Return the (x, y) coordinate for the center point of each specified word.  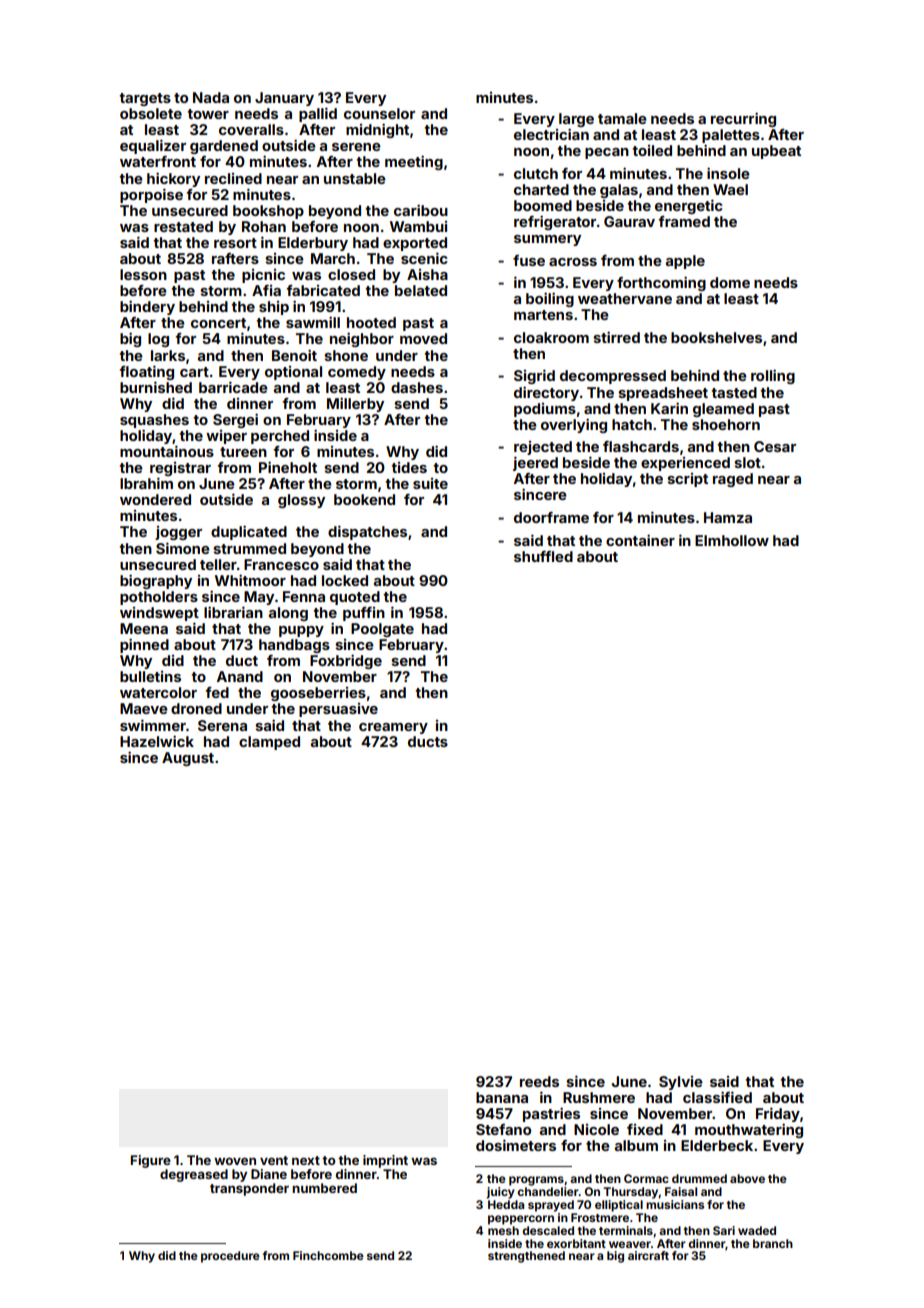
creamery (393, 728)
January (284, 99)
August (188, 759)
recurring (743, 119)
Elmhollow (732, 540)
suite (430, 483)
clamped (269, 743)
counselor (379, 113)
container (640, 540)
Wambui (418, 226)
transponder (249, 1189)
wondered (155, 499)
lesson (143, 274)
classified (717, 1097)
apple (685, 262)
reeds (539, 1081)
